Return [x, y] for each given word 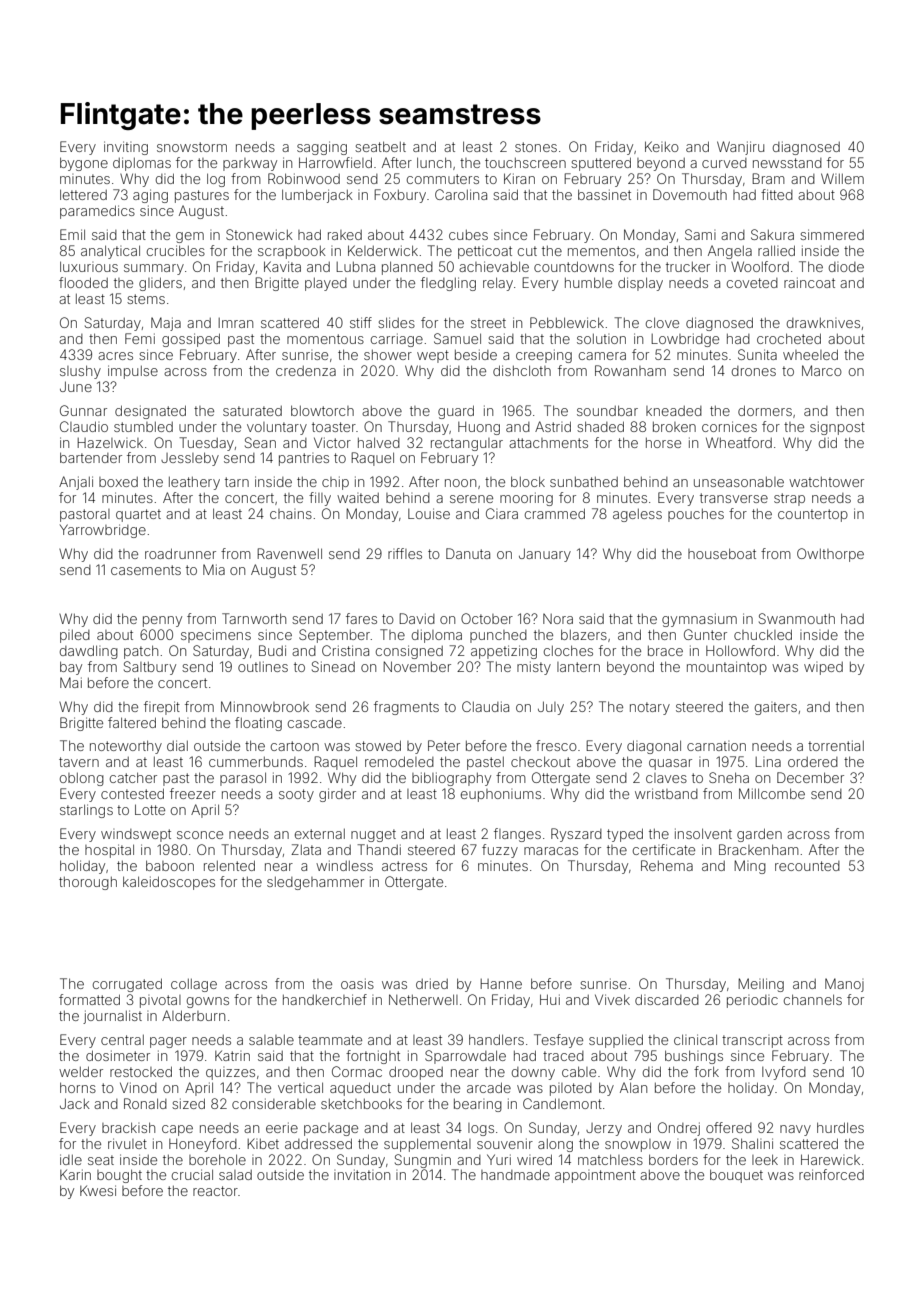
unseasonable [739, 482]
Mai [71, 682]
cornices [729, 426]
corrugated [127, 985]
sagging [322, 148]
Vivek [612, 999]
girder [337, 795]
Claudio [84, 426]
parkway [250, 164]
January [545, 555]
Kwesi [98, 1190]
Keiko [662, 146]
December [810, 777]
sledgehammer [315, 883]
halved [379, 442]
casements [146, 570]
